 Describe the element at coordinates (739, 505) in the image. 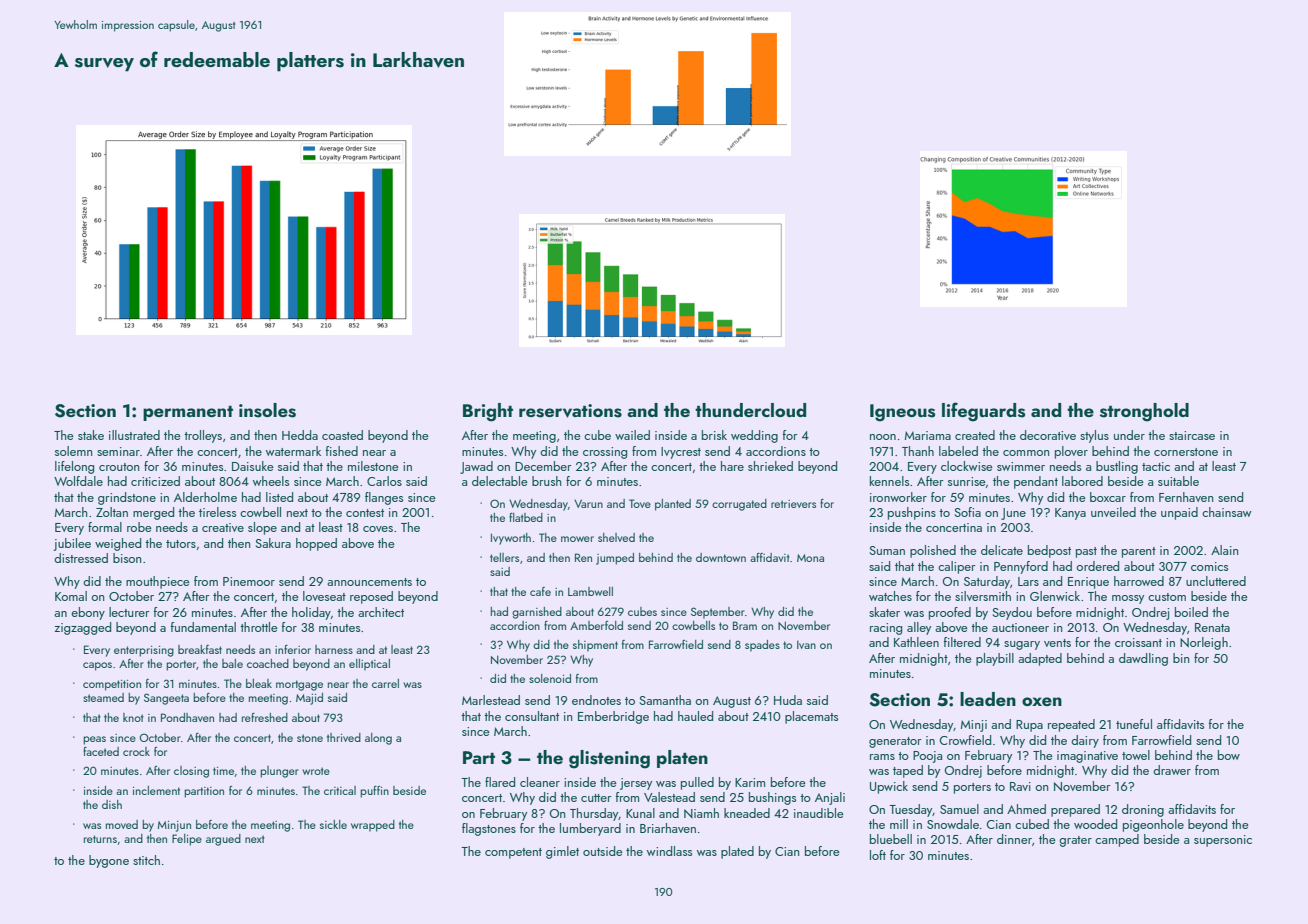

I see `corrugated` at that location.
